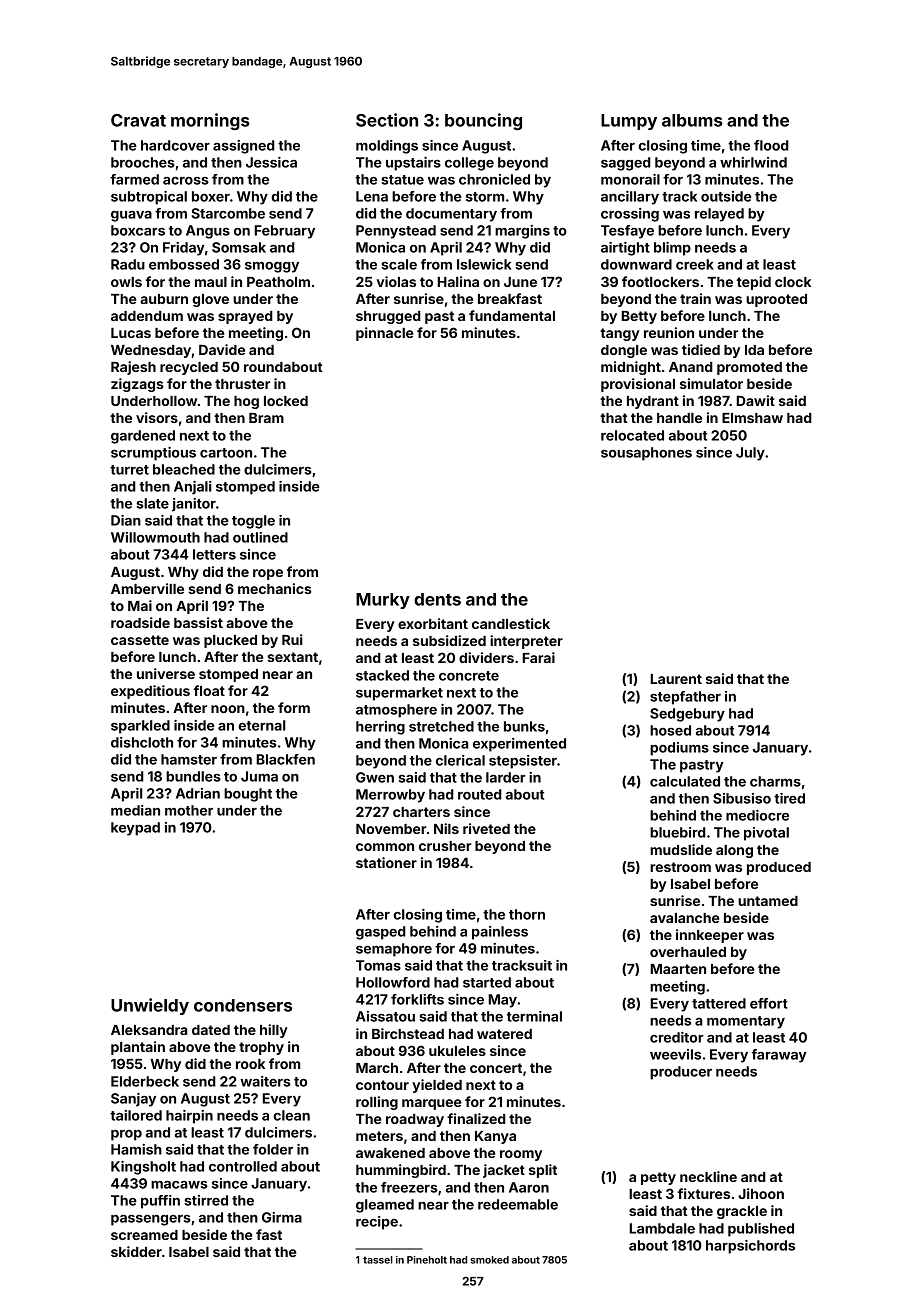 The image size is (924, 1308). What do you see at coordinates (136, 1251) in the screenshot?
I see `skidder` at bounding box center [136, 1251].
